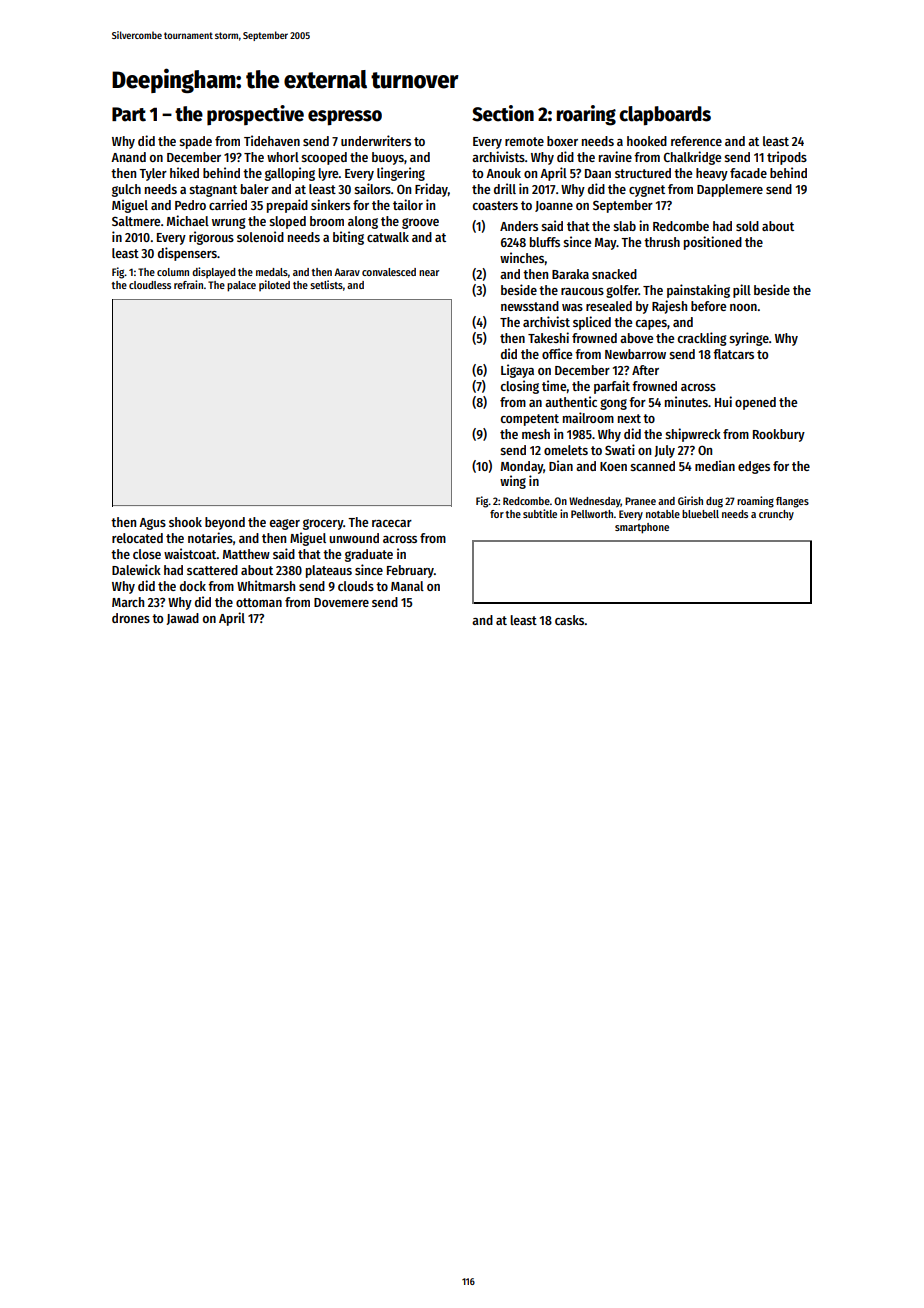 This document has width=924, height=1308. What do you see at coordinates (517, 371) in the document?
I see `Ligaya` at bounding box center [517, 371].
